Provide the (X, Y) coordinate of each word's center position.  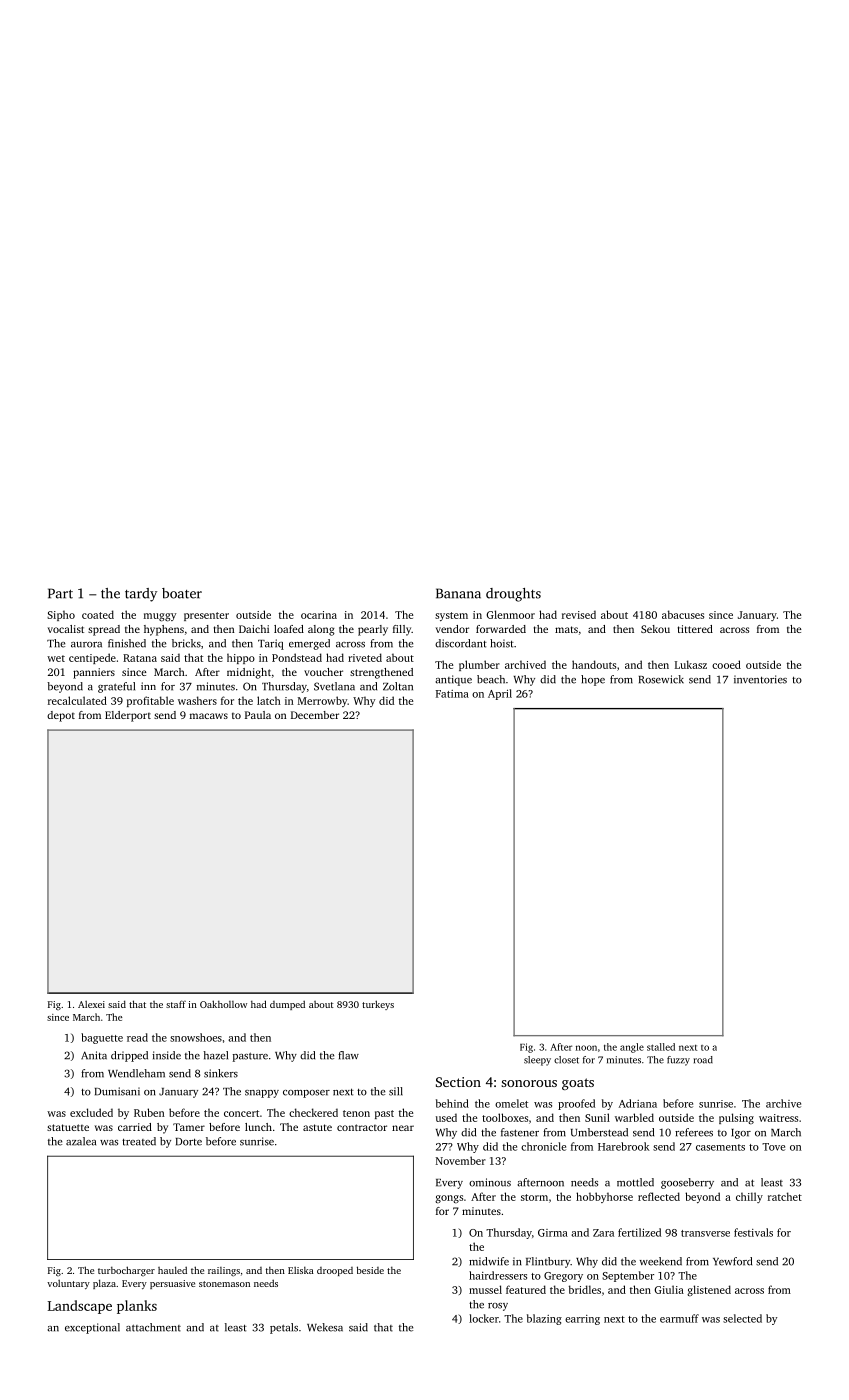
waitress (778, 1118)
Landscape (80, 1307)
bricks (186, 643)
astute (317, 1127)
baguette (102, 1038)
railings (224, 1272)
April (500, 694)
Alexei (91, 1004)
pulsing (736, 1119)
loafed (289, 629)
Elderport (128, 716)
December (315, 715)
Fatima (452, 694)
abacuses (683, 614)
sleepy (537, 1061)
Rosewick (661, 679)
